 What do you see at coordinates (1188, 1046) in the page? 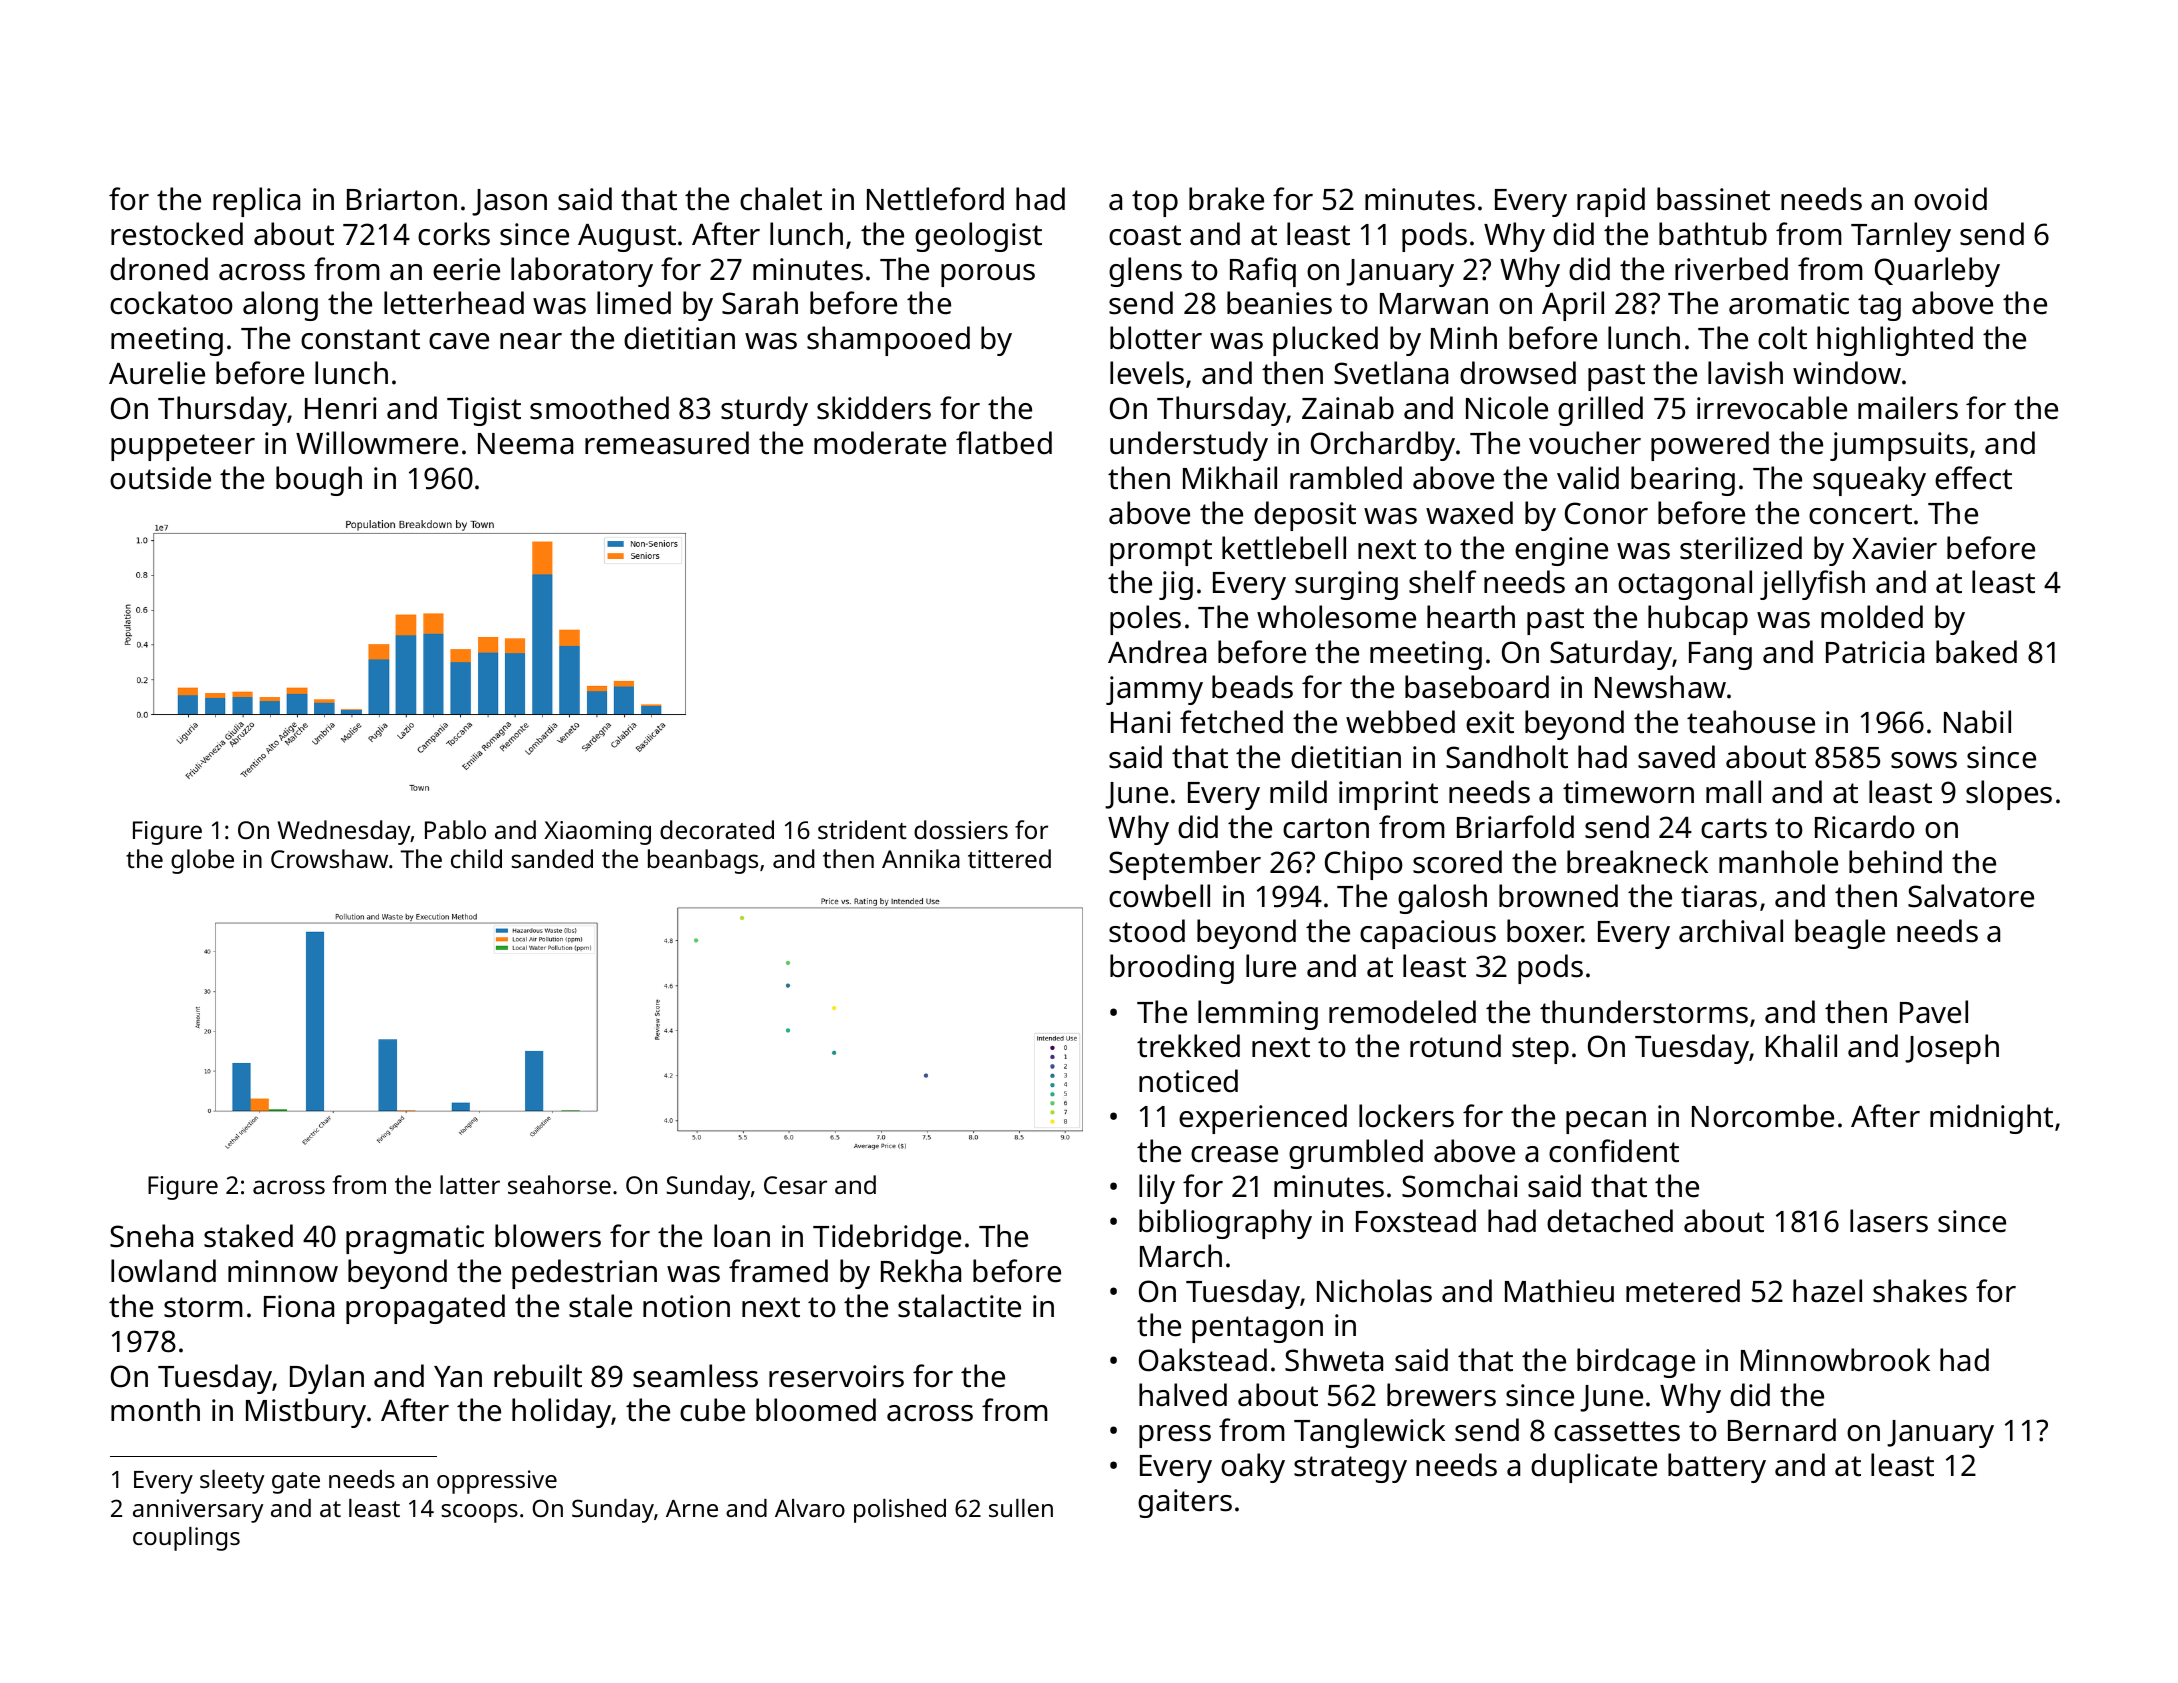
I see `trekked` at bounding box center [1188, 1046].
